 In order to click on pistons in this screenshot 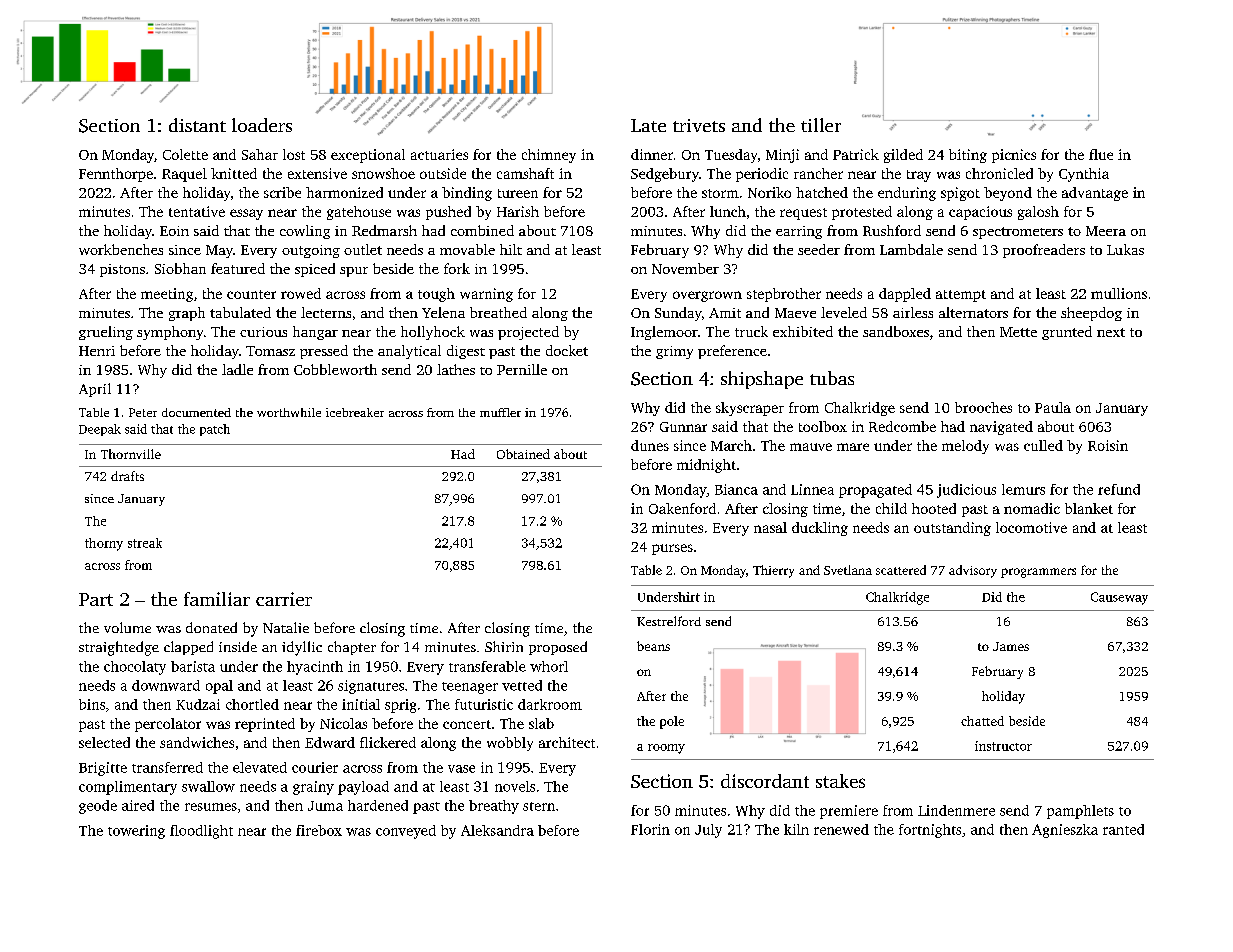, I will do `click(122, 270)`.
